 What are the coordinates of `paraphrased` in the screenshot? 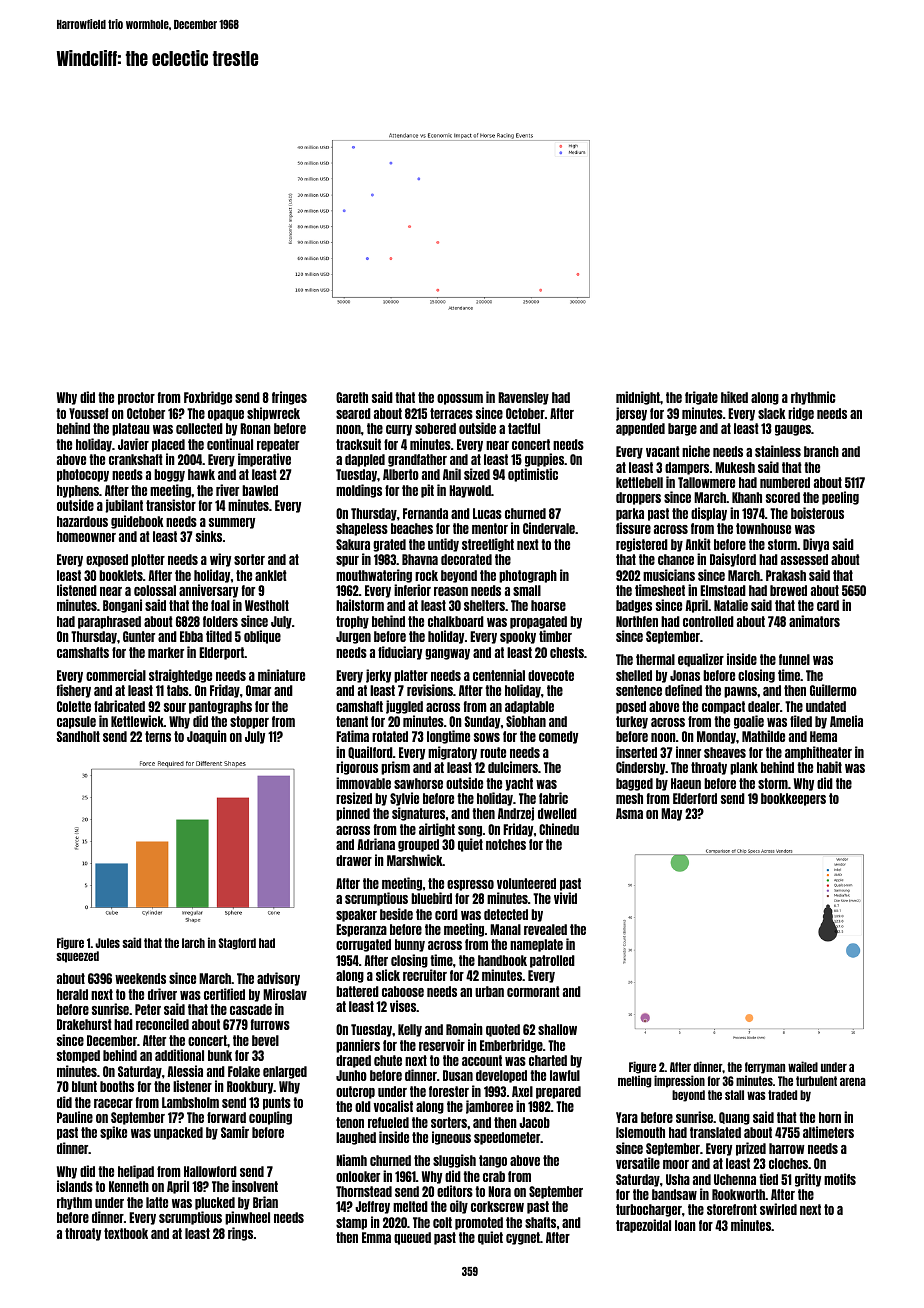 It's located at (109, 622).
